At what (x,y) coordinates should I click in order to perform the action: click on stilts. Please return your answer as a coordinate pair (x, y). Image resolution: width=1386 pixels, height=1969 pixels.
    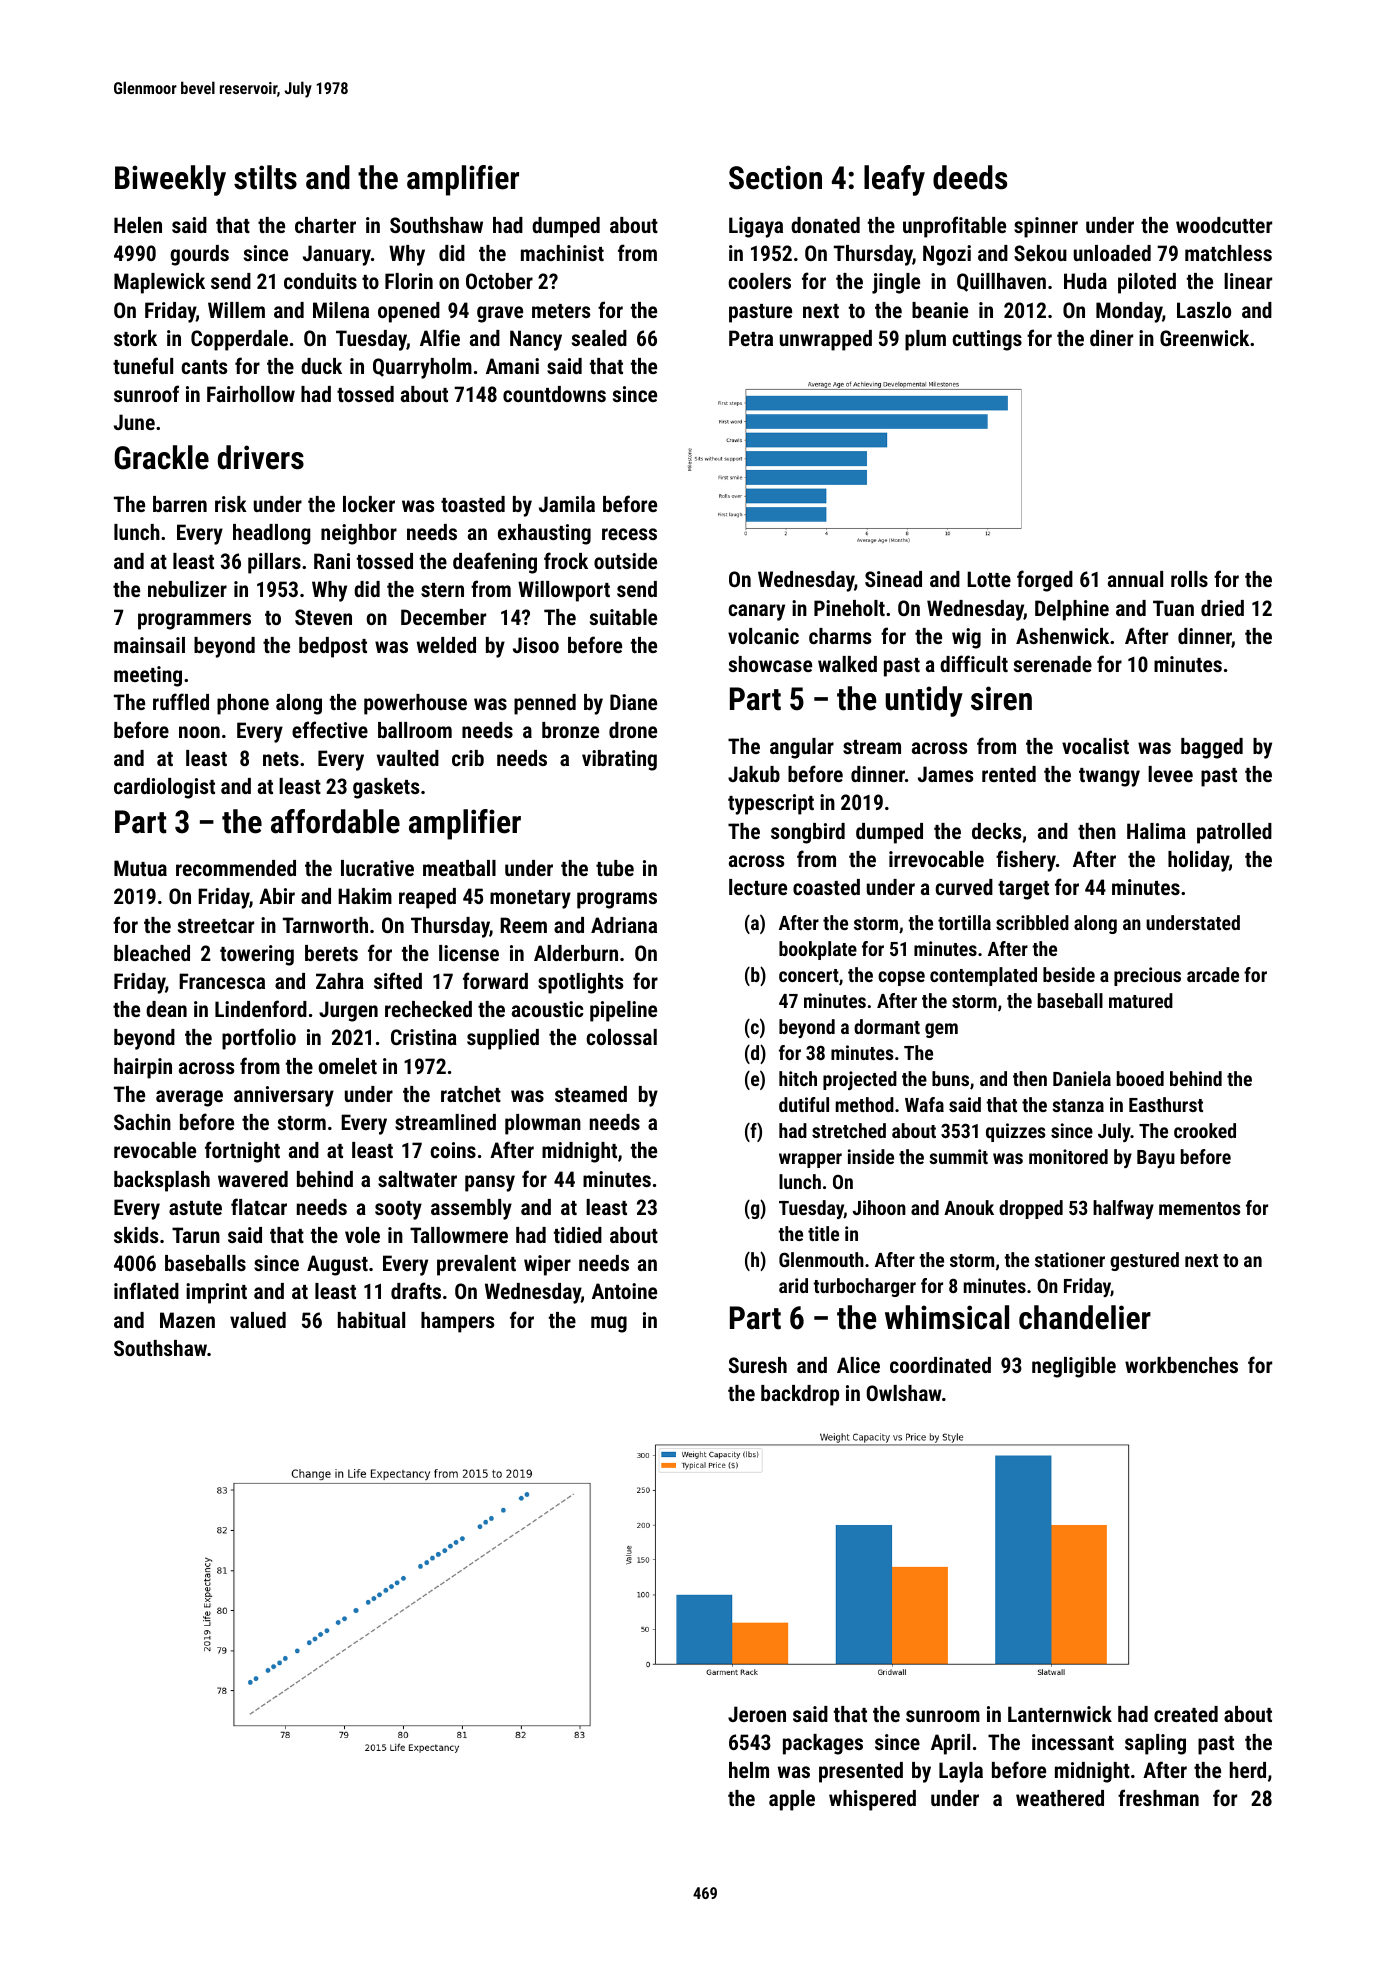
    Looking at the image, I should click on (265, 177).
